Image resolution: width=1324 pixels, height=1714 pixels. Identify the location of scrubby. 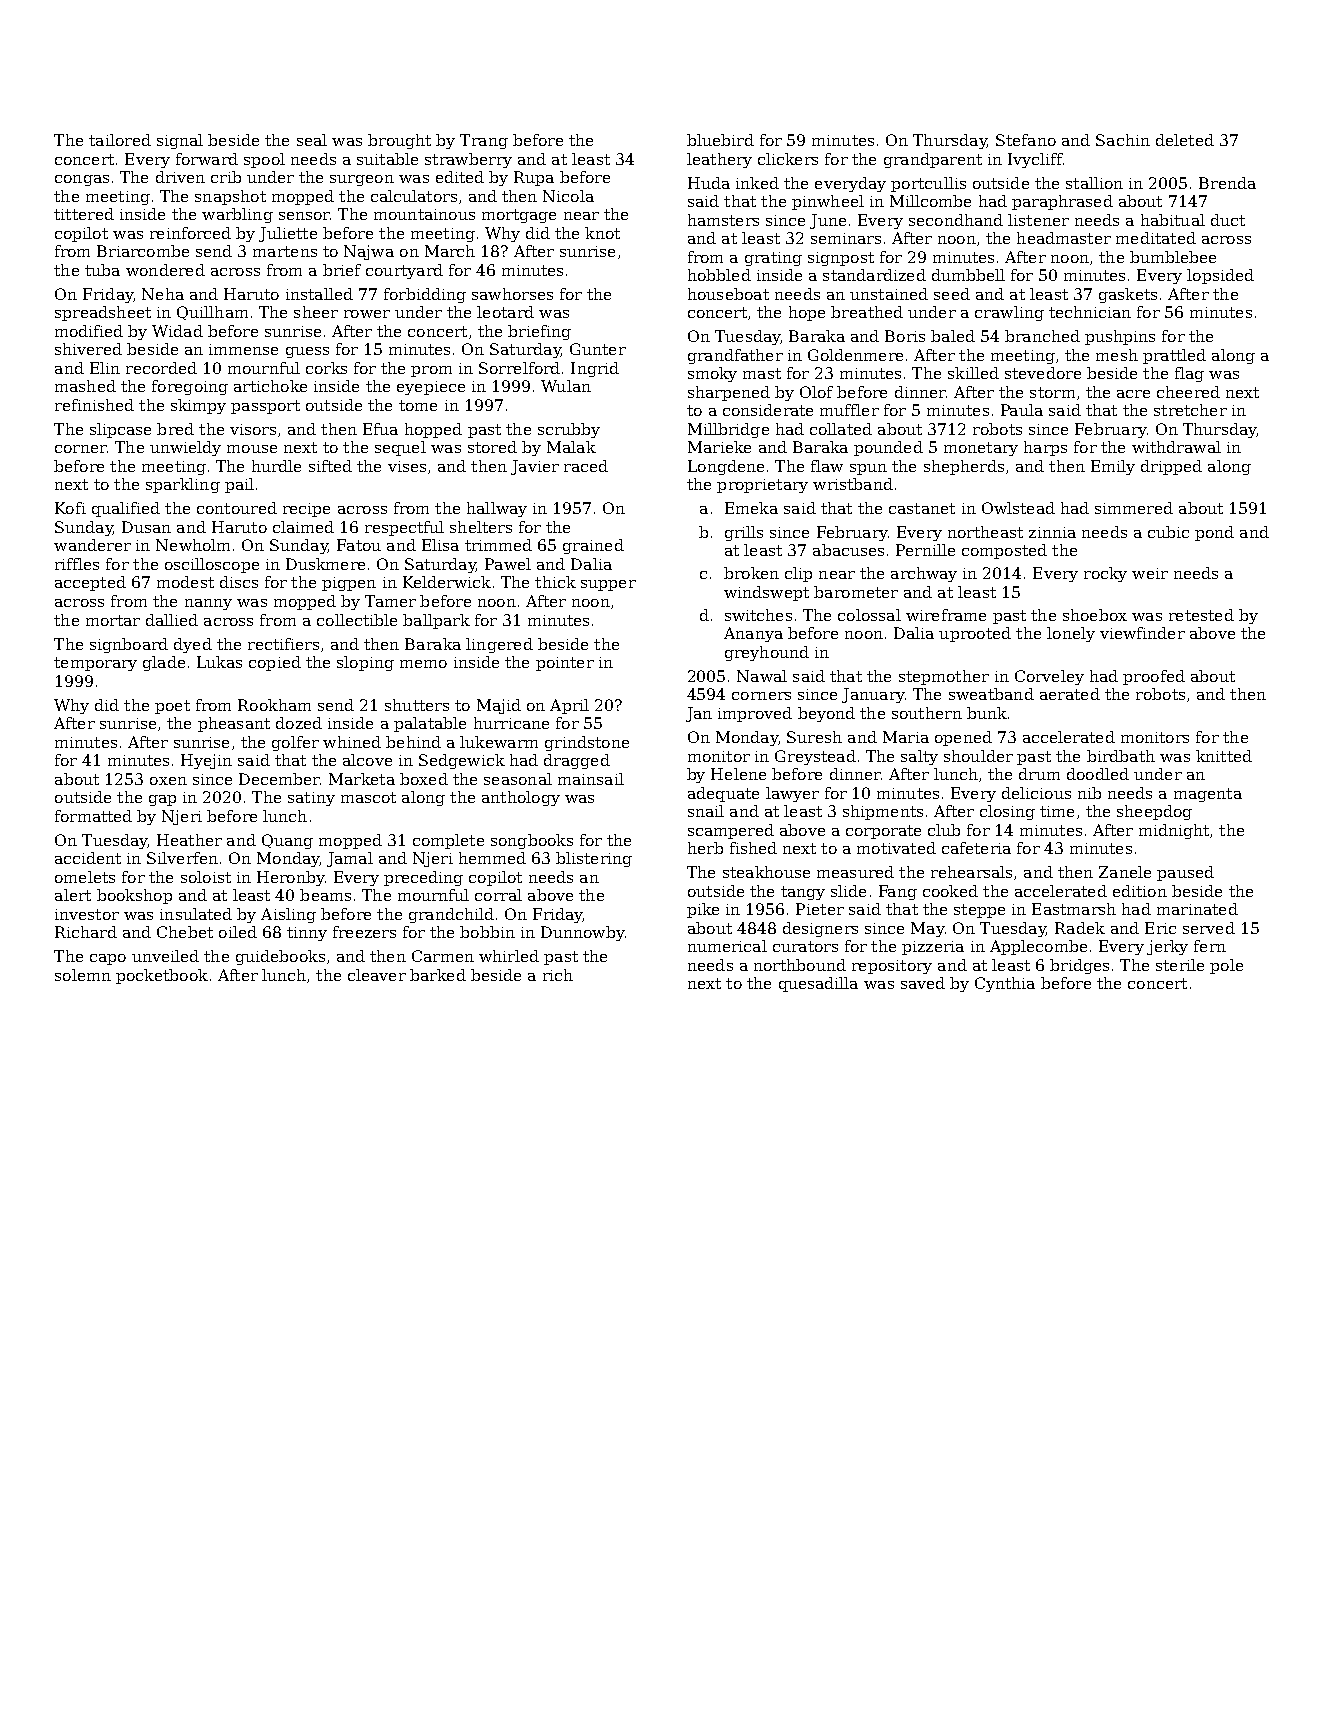
(569, 430).
